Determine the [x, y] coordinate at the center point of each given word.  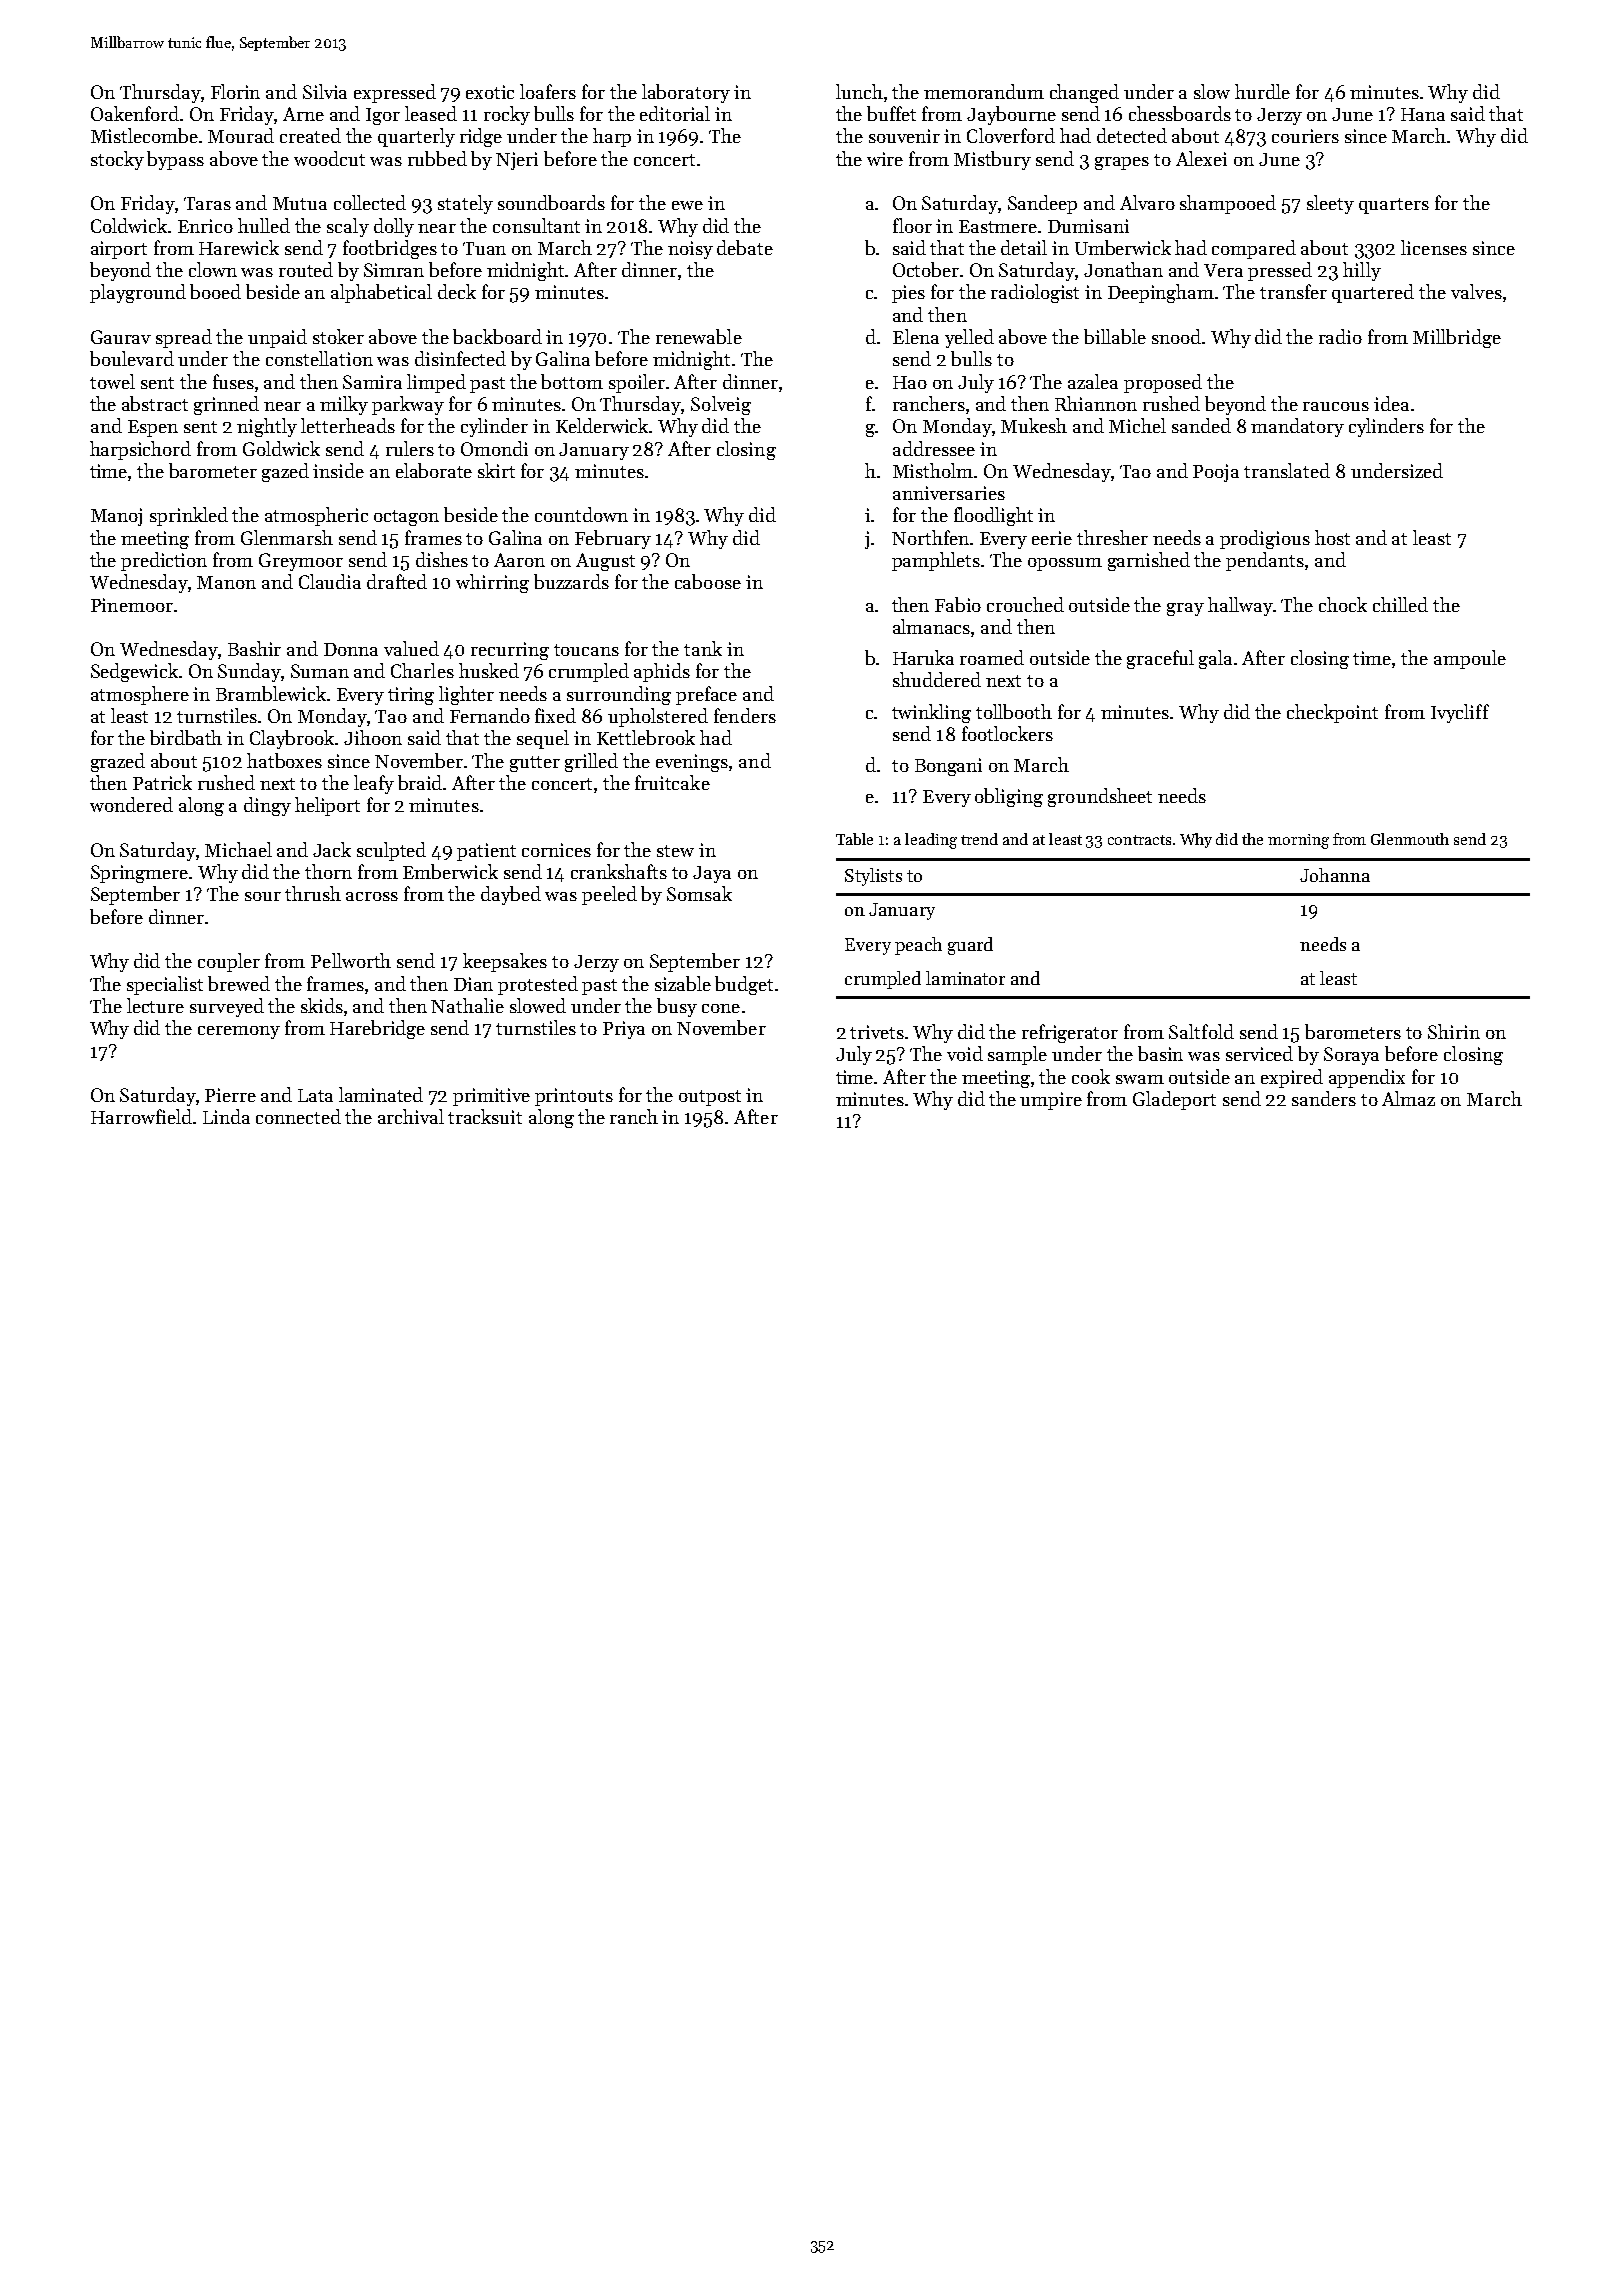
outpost [710, 1098]
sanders [1324, 1098]
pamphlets [936, 561]
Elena [916, 336]
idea [1391, 403]
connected [298, 1116]
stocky [117, 160]
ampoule [1470, 659]
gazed [285, 472]
